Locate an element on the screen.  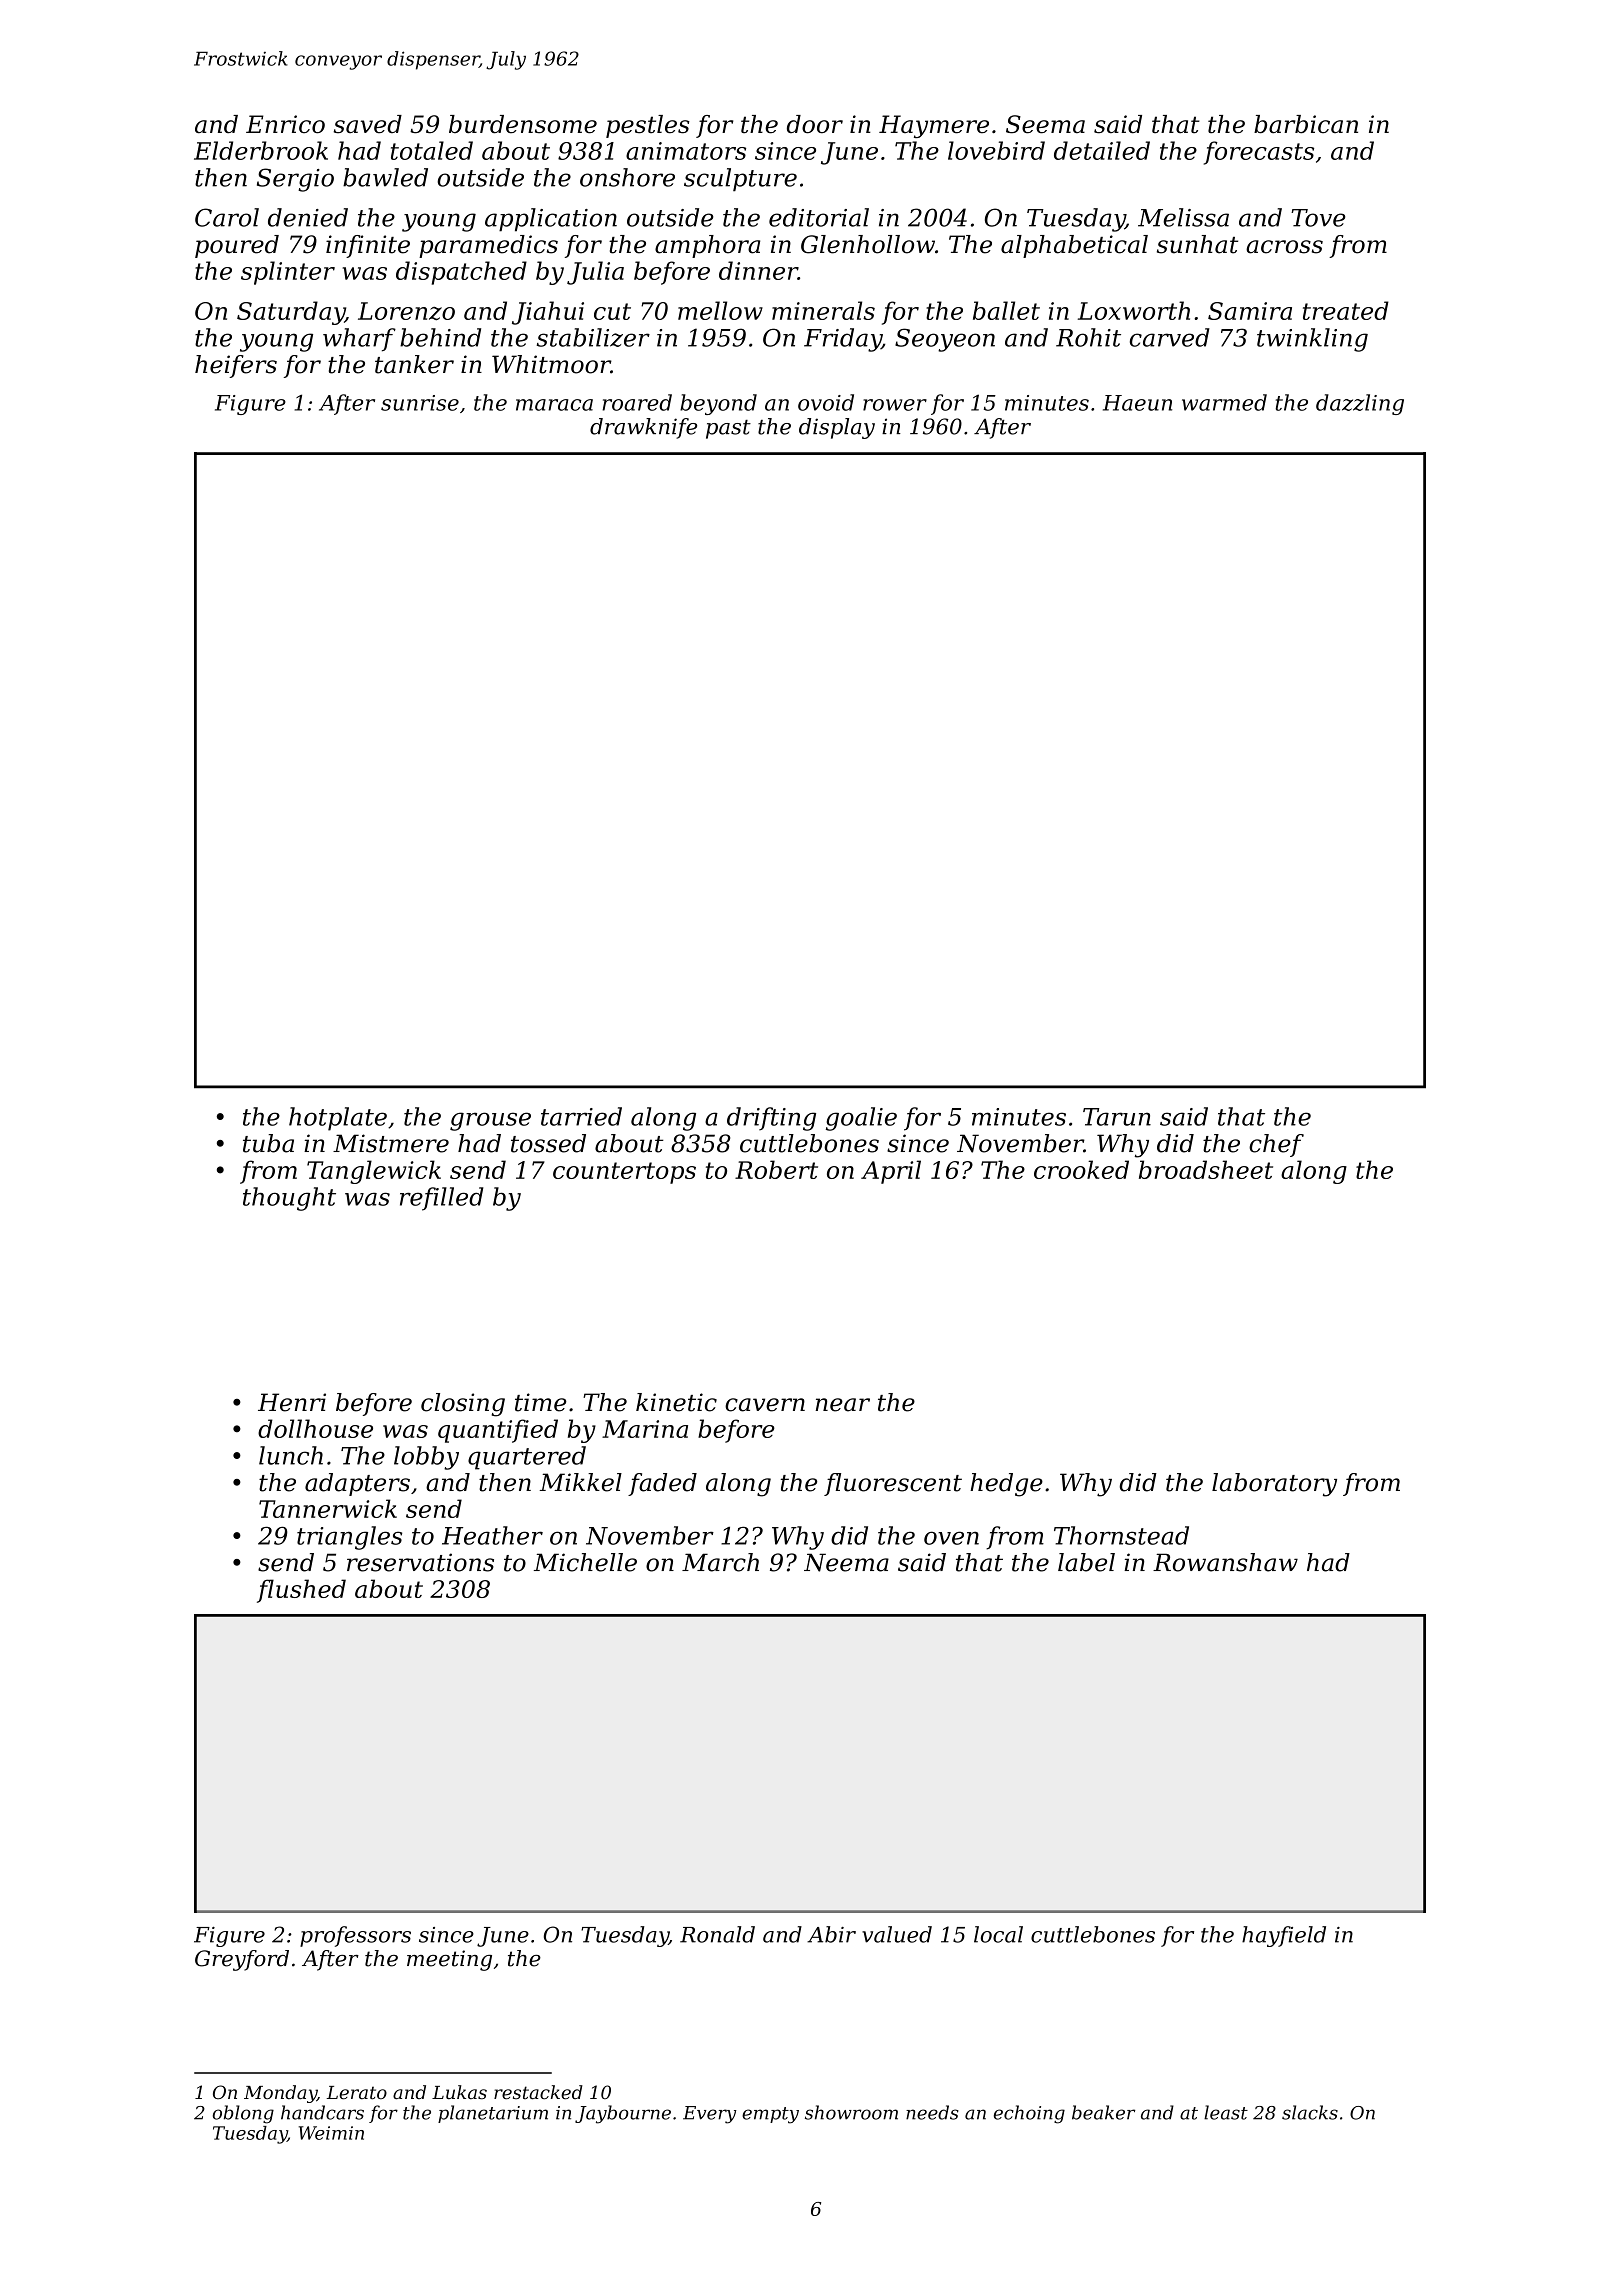
Neema is located at coordinates (846, 1562).
